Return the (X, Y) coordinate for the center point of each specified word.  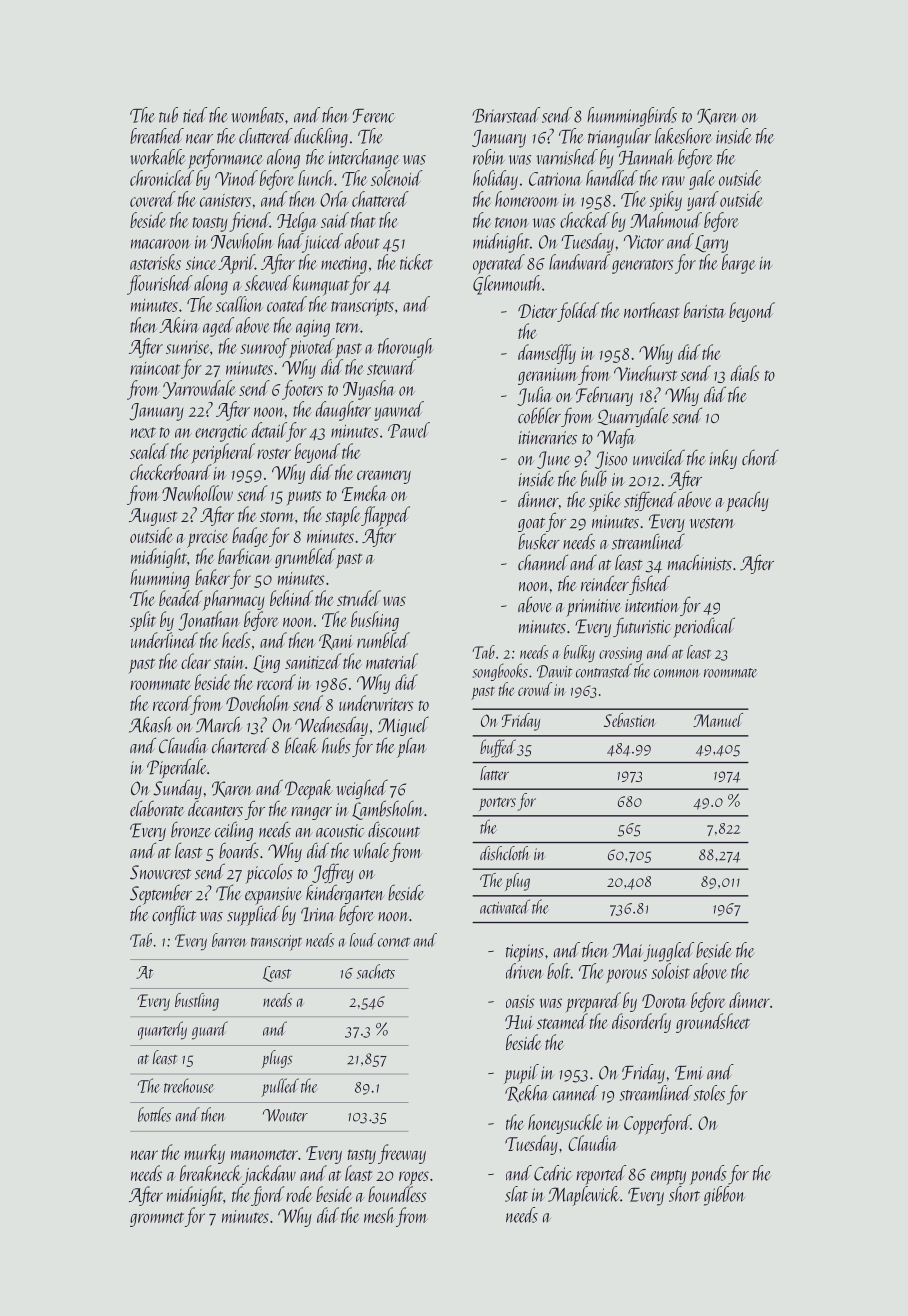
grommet (157, 1219)
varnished (567, 157)
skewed (268, 283)
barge (739, 264)
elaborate (157, 808)
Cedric (553, 1173)
